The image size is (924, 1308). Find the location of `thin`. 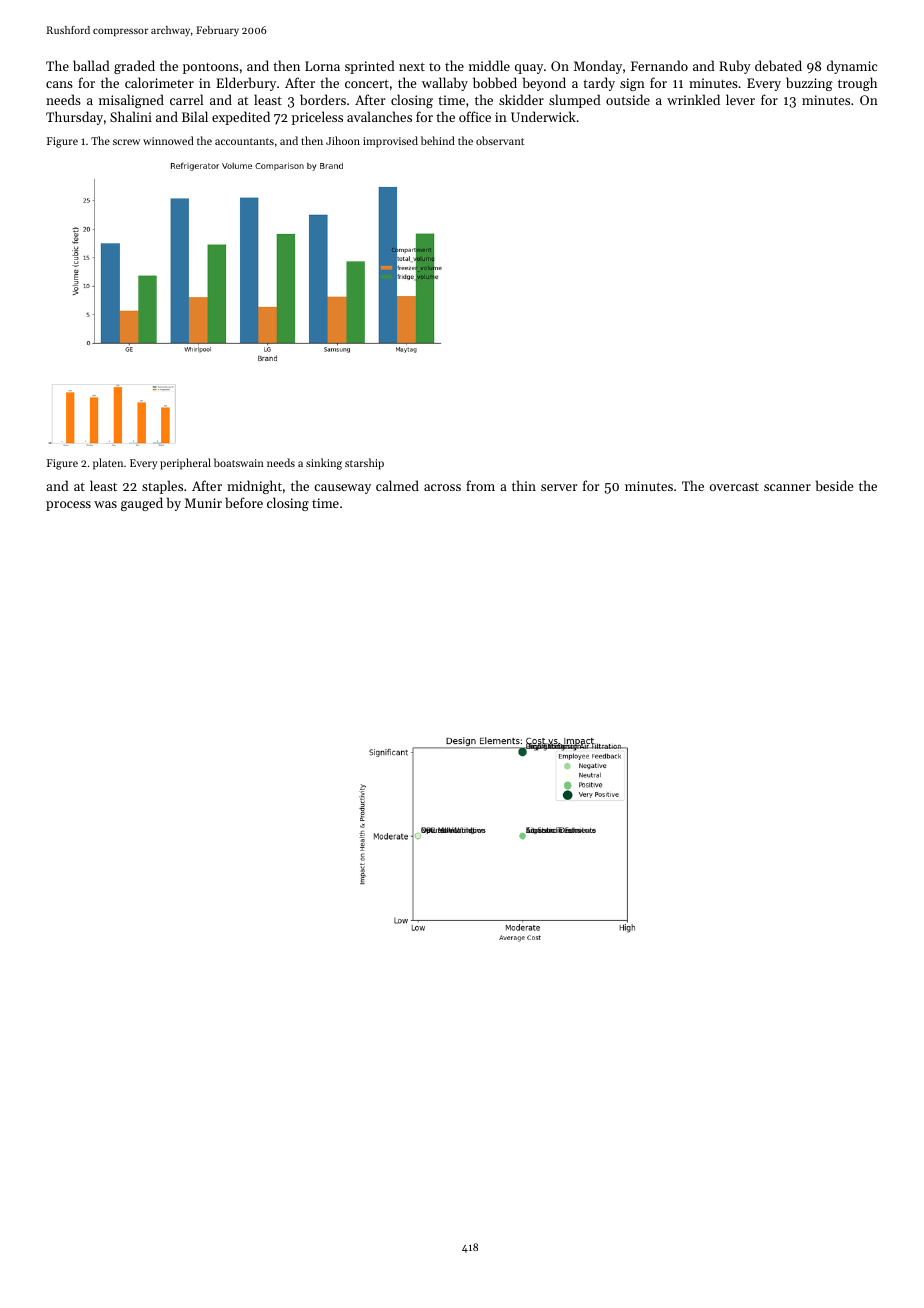

thin is located at coordinates (524, 485).
